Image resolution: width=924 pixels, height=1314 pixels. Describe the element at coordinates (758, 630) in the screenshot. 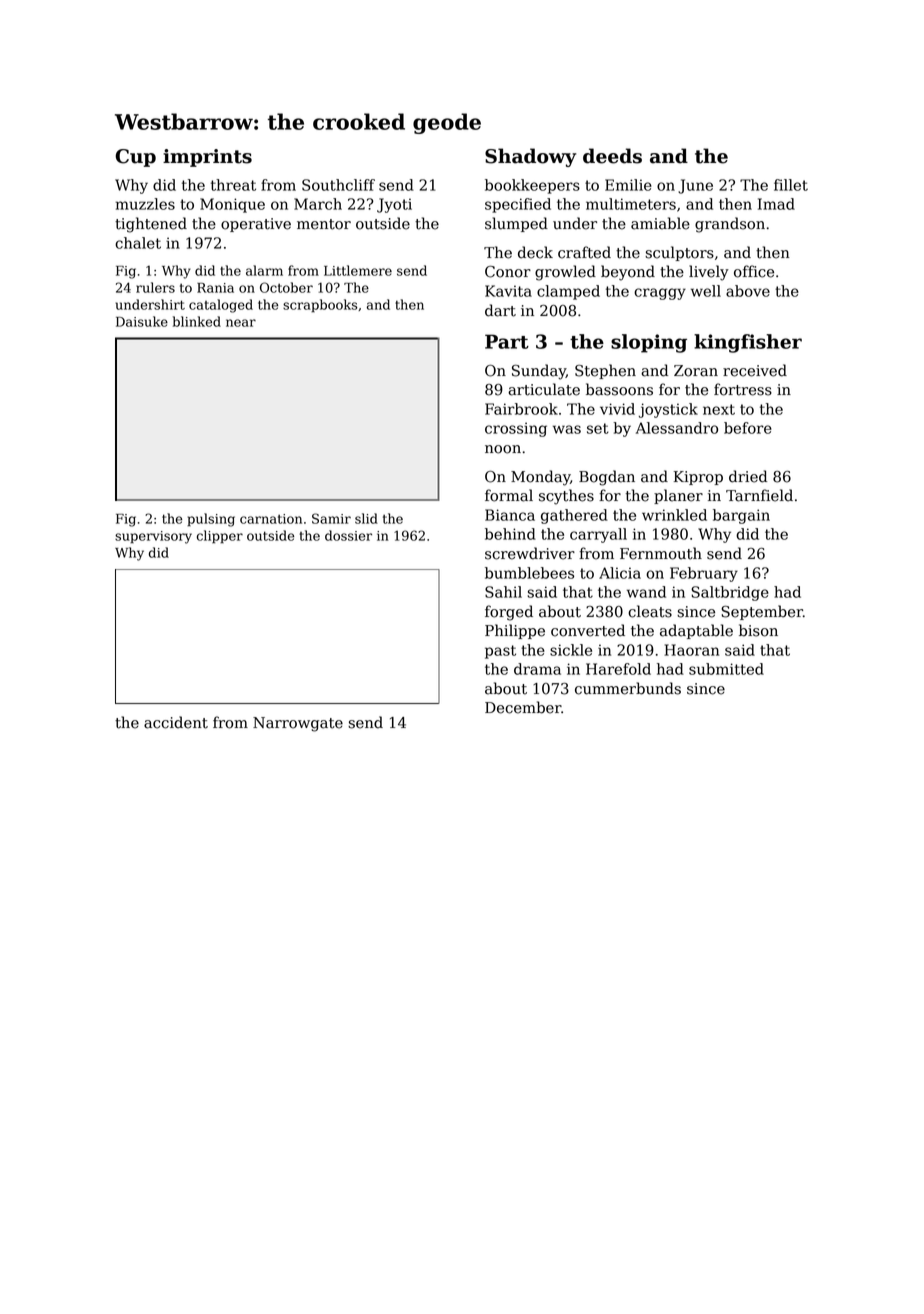

I see `bison` at that location.
